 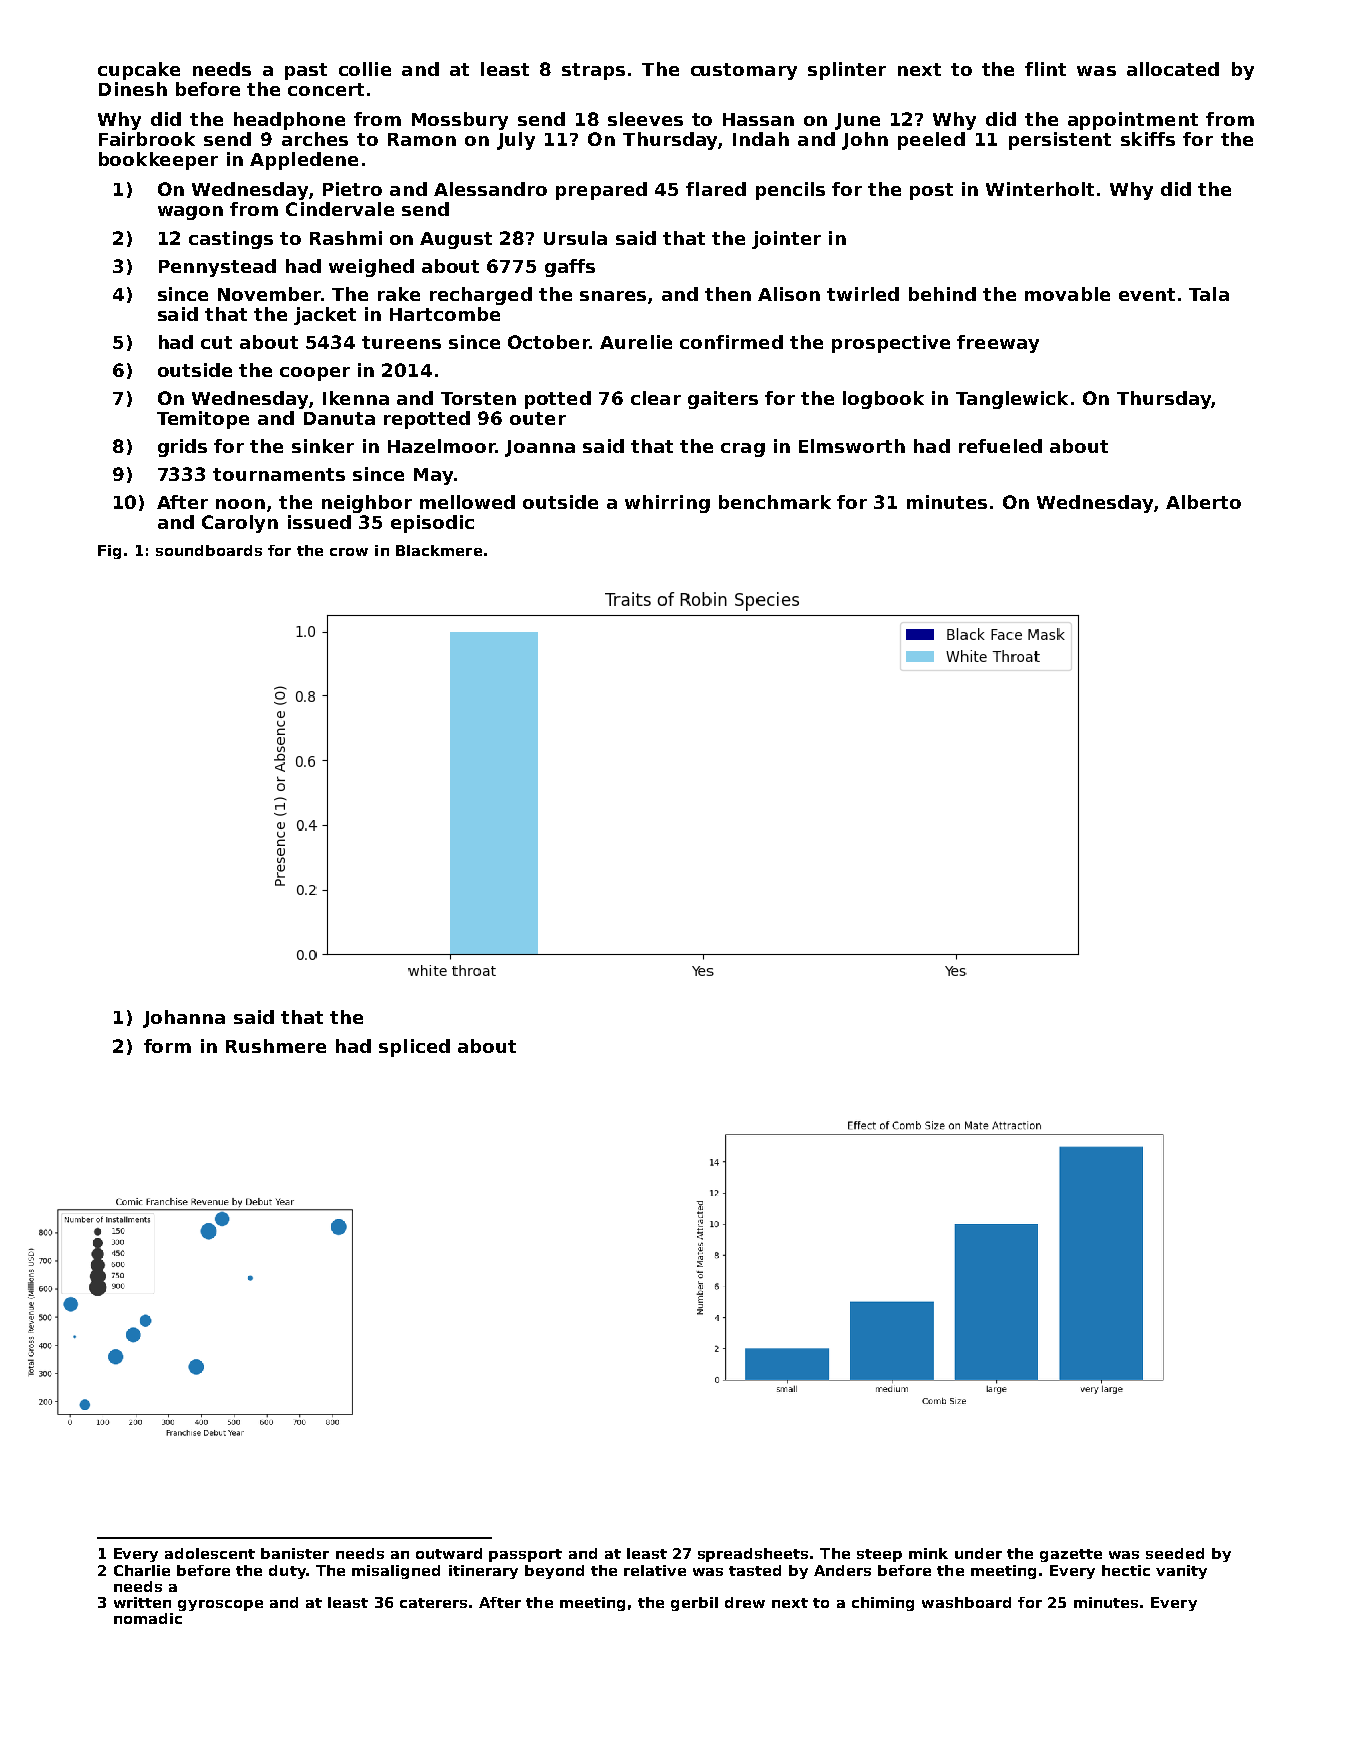 What do you see at coordinates (306, 71) in the screenshot?
I see `past` at bounding box center [306, 71].
